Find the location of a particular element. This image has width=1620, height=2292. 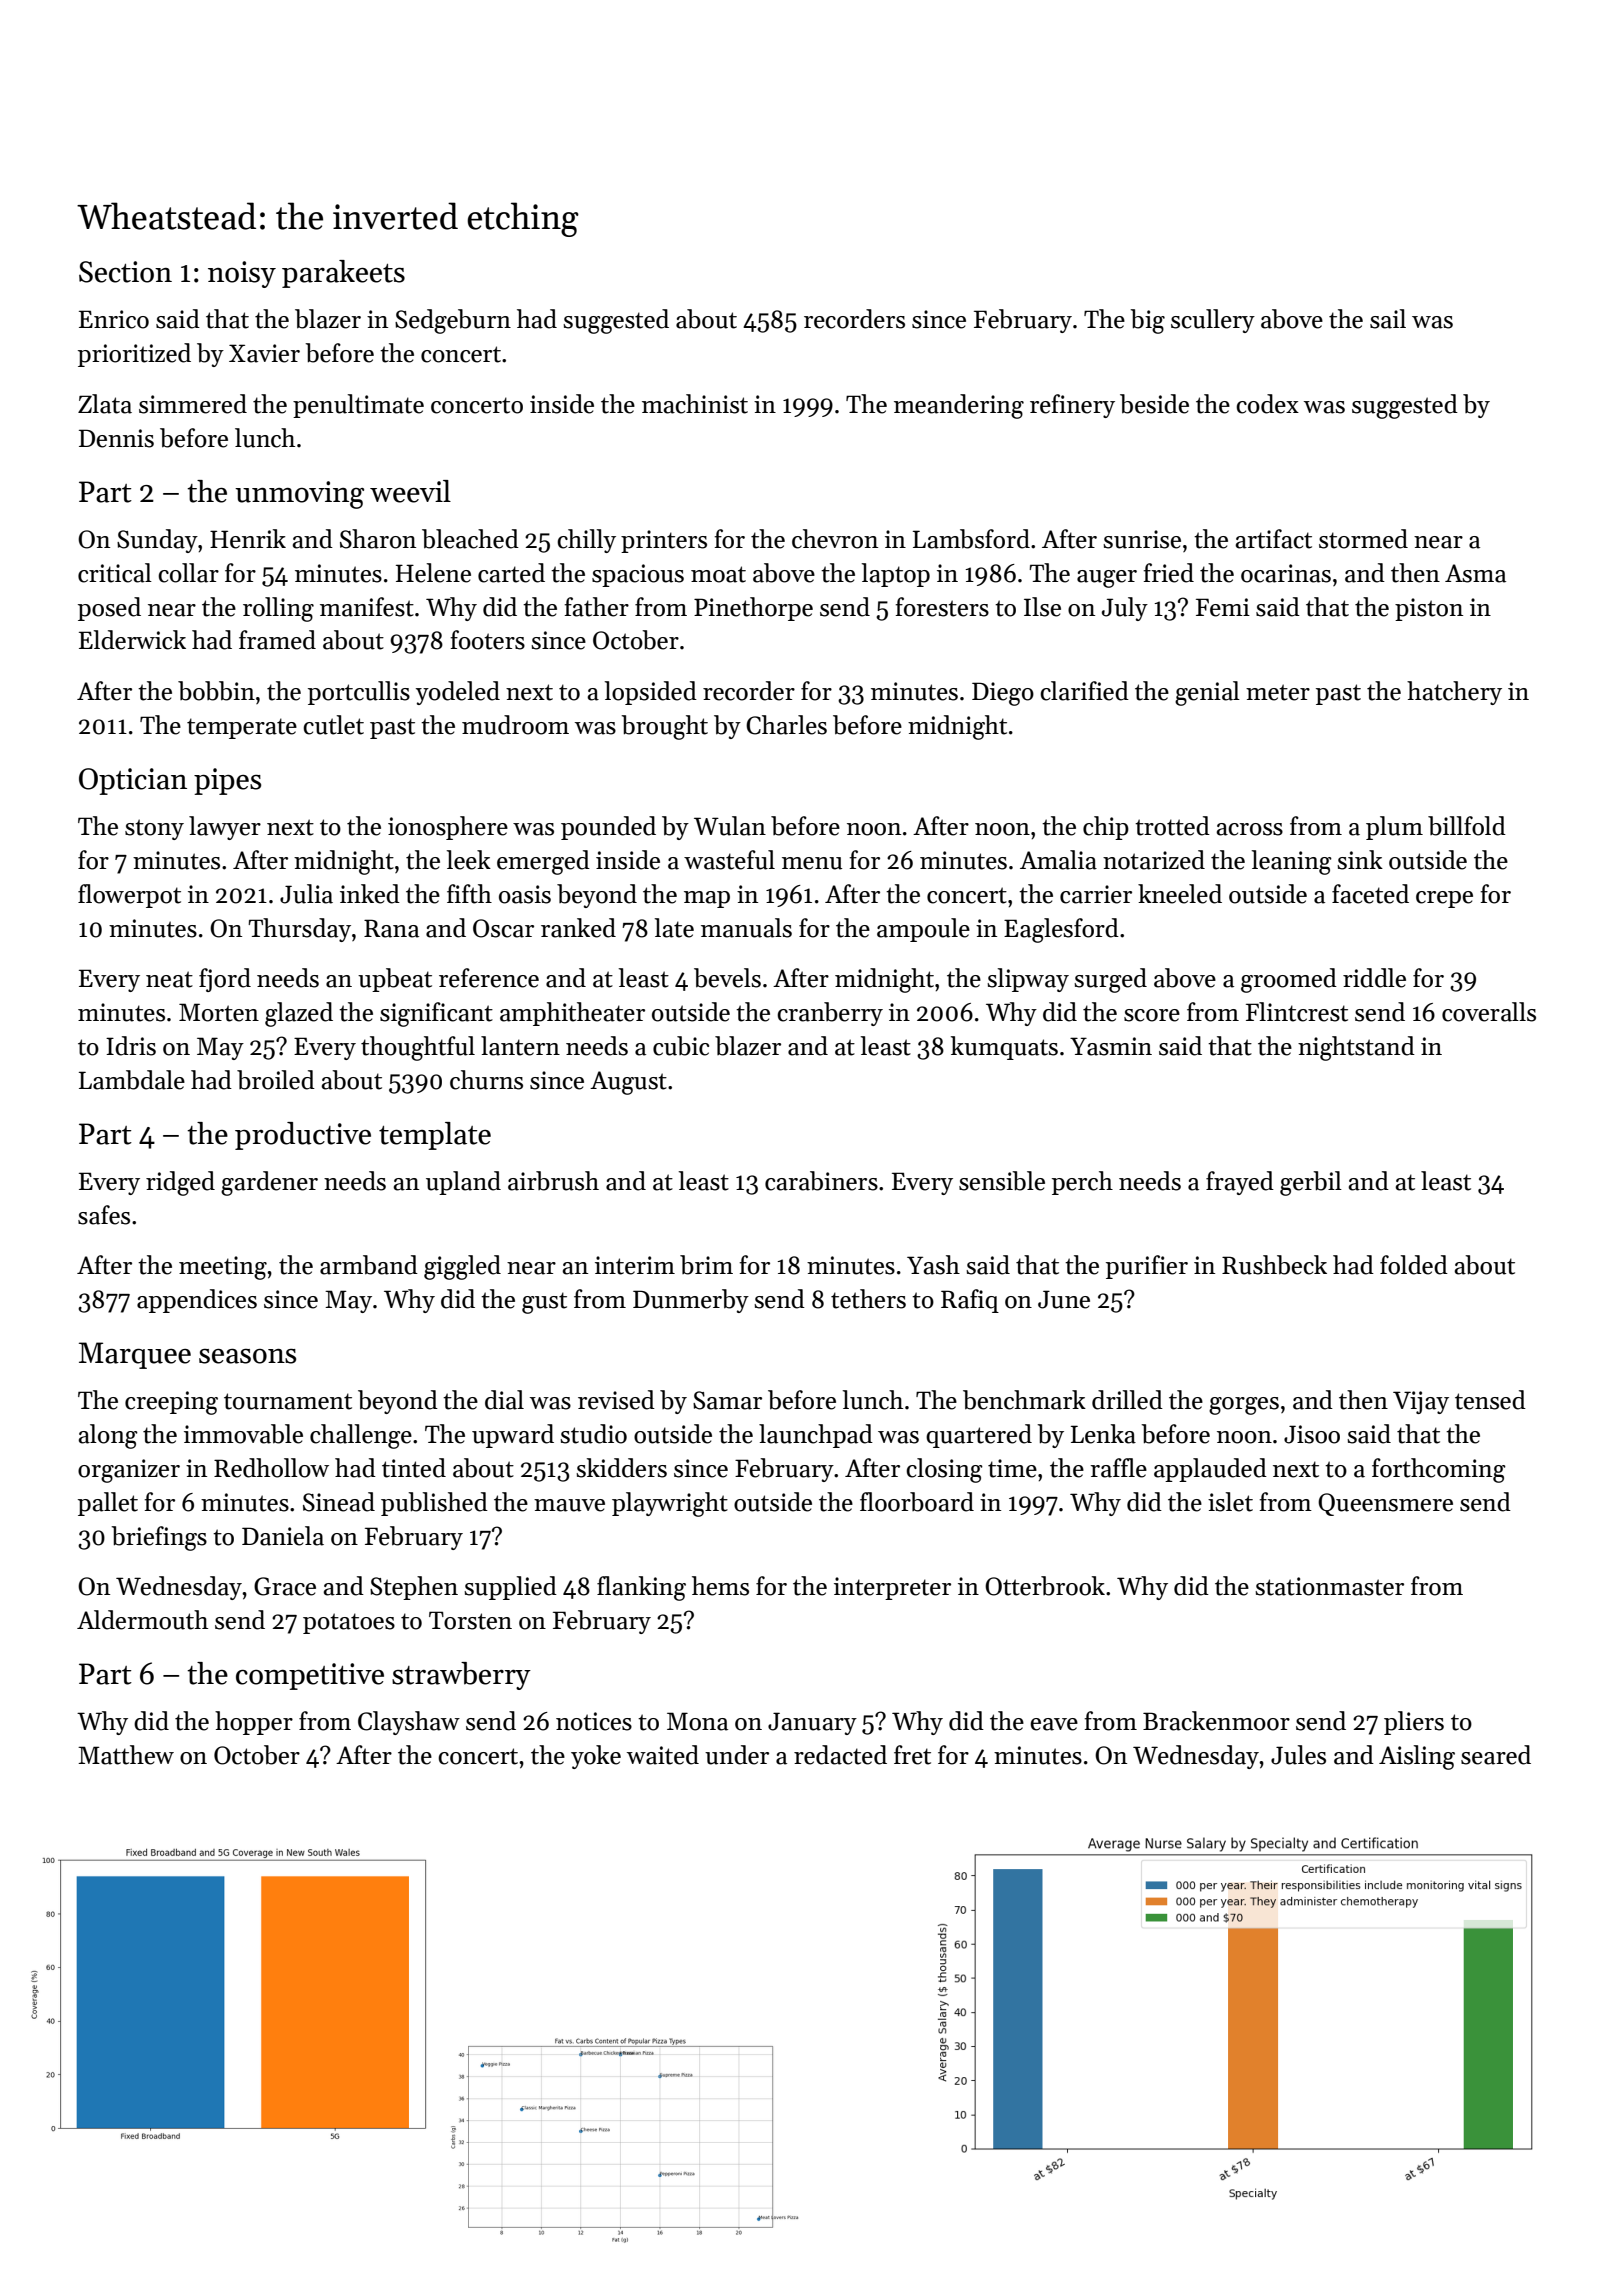

glazed is located at coordinates (299, 1014).
